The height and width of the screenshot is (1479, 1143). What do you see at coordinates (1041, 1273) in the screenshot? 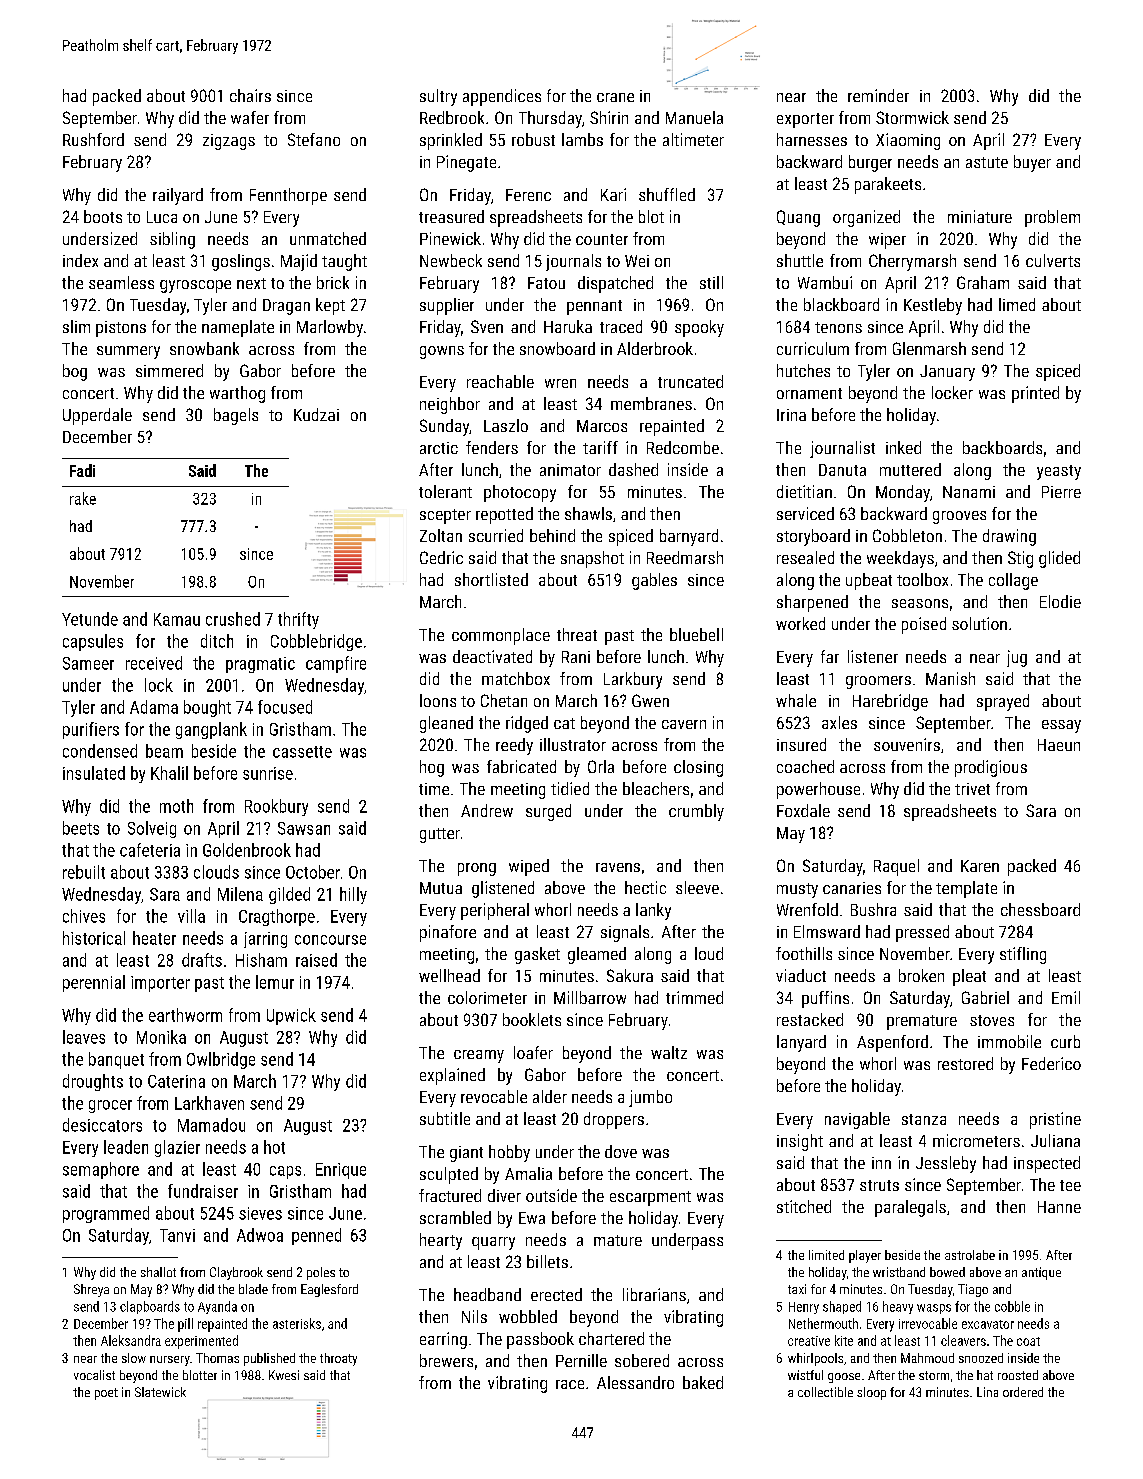
I see `antique` at bounding box center [1041, 1273].
